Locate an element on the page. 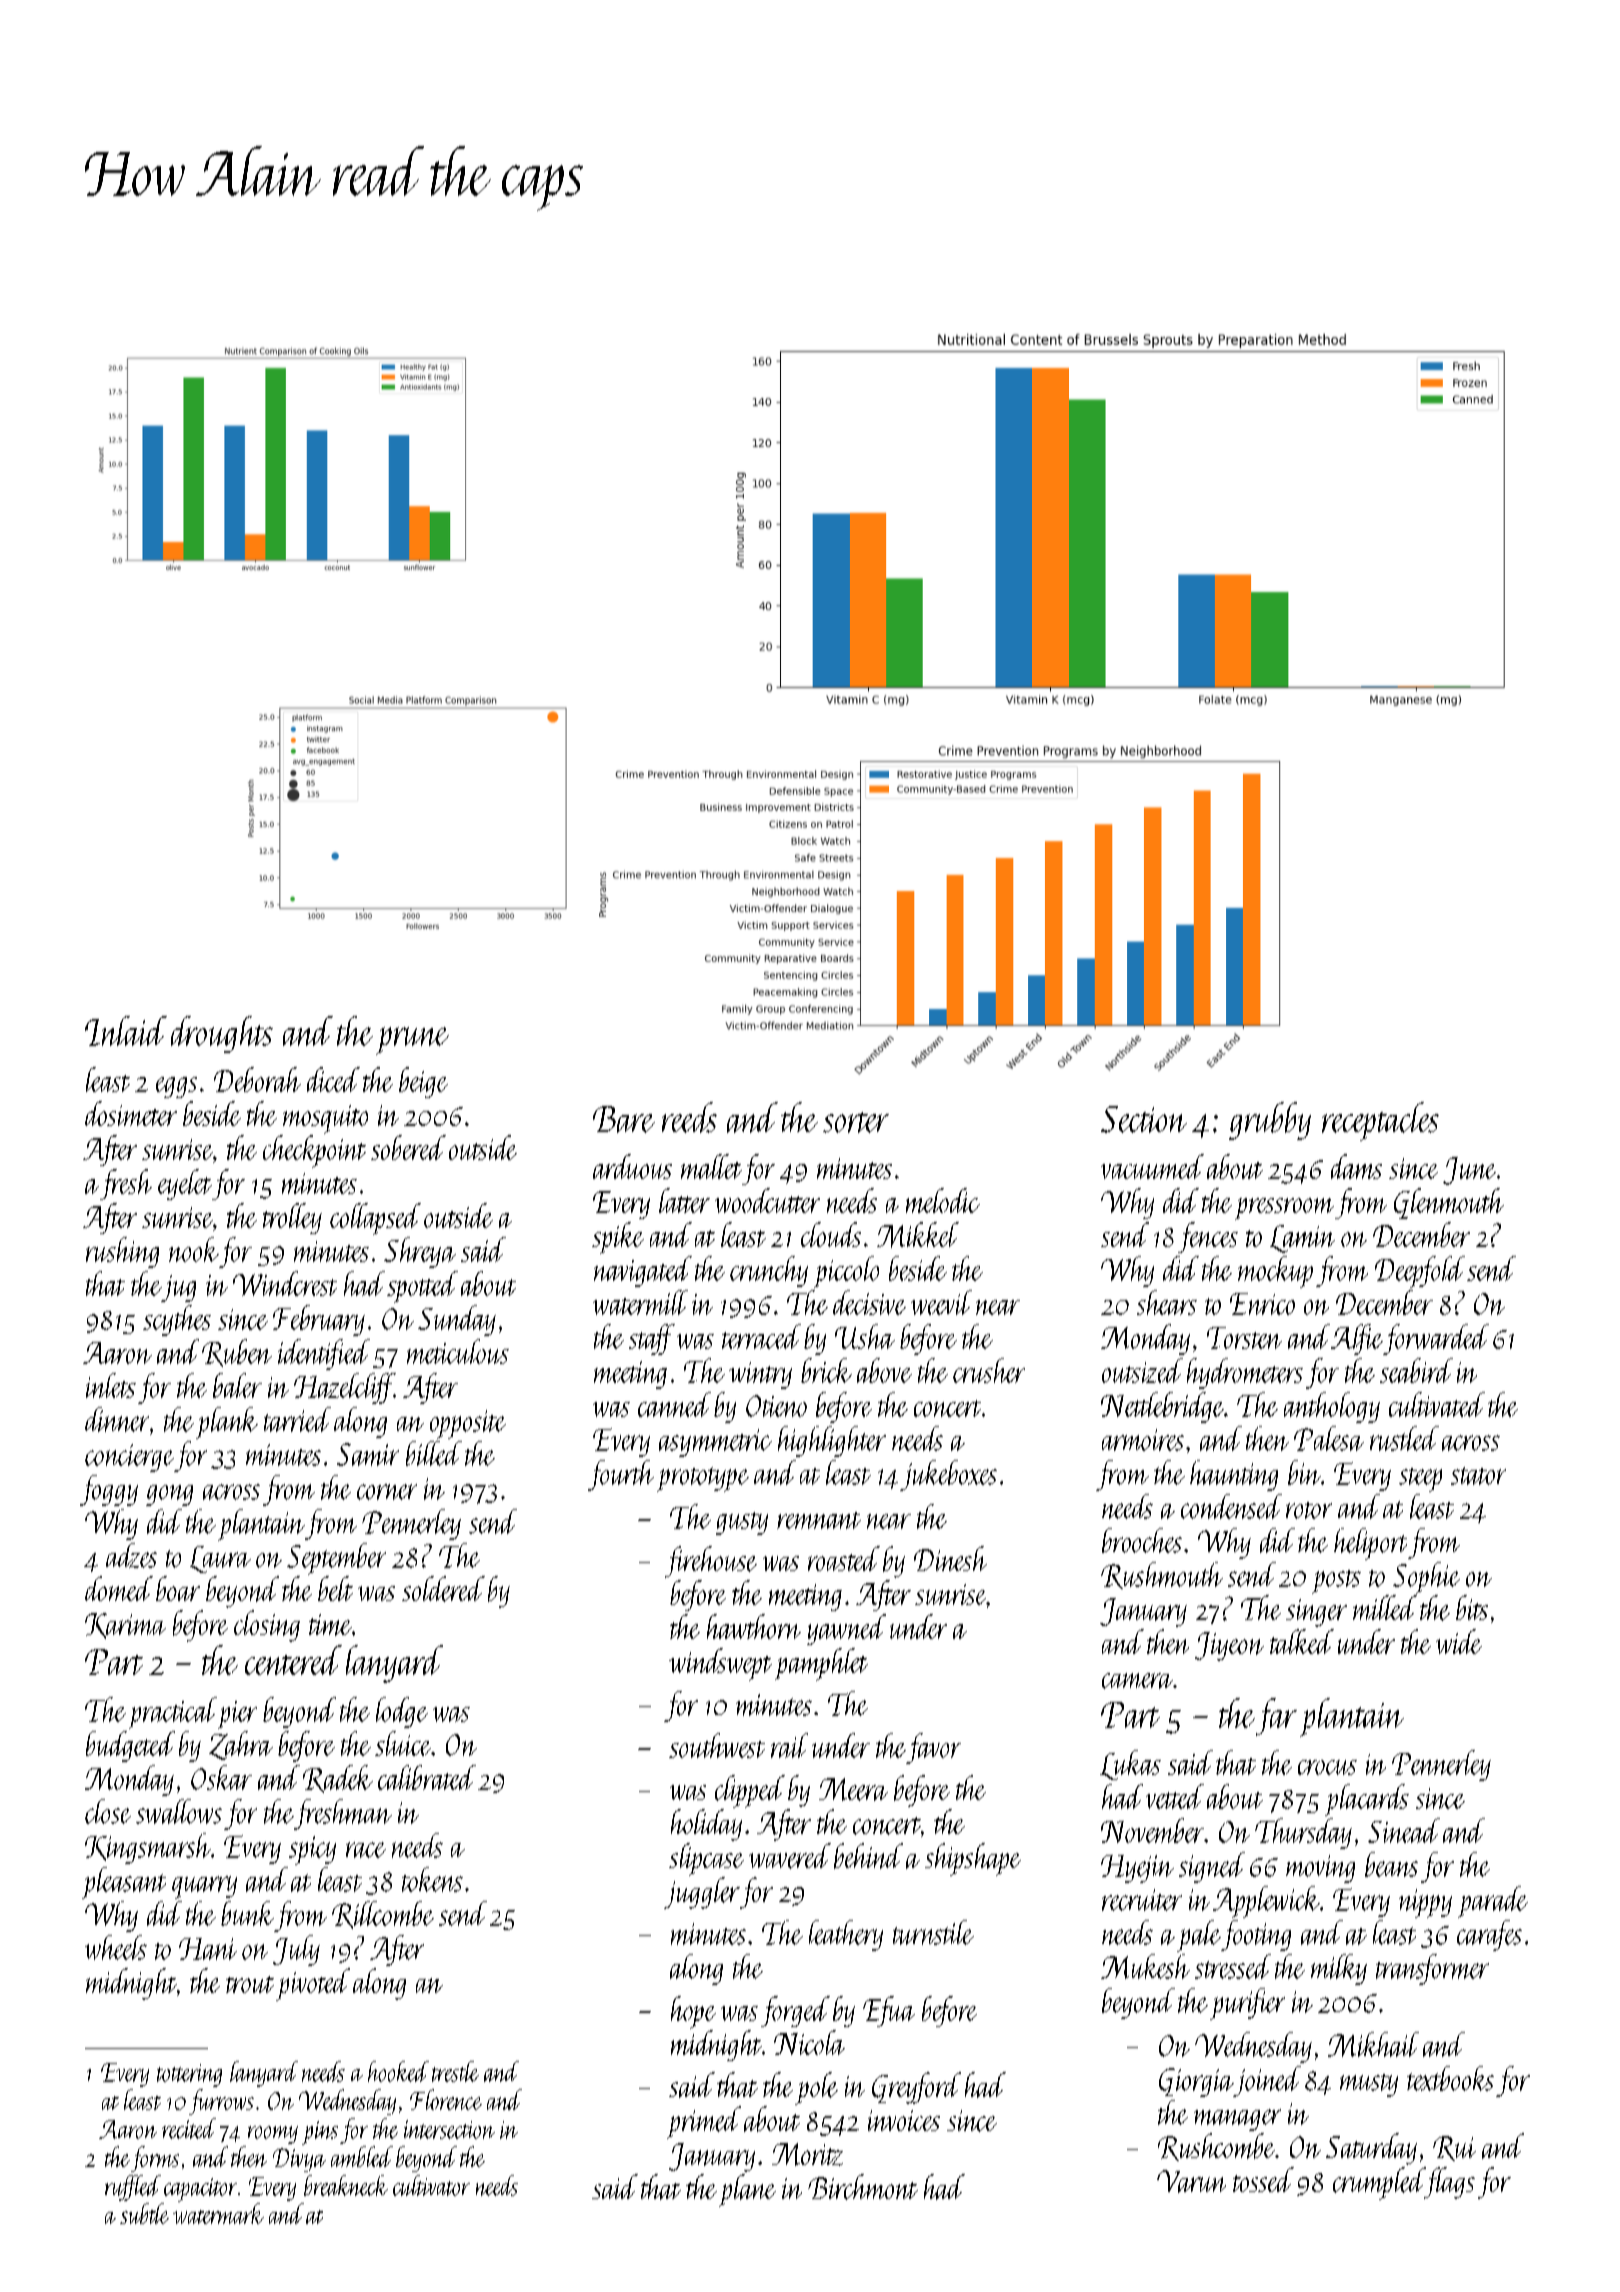 This document has width=1620, height=2292. Birchmont is located at coordinates (863, 2187).
